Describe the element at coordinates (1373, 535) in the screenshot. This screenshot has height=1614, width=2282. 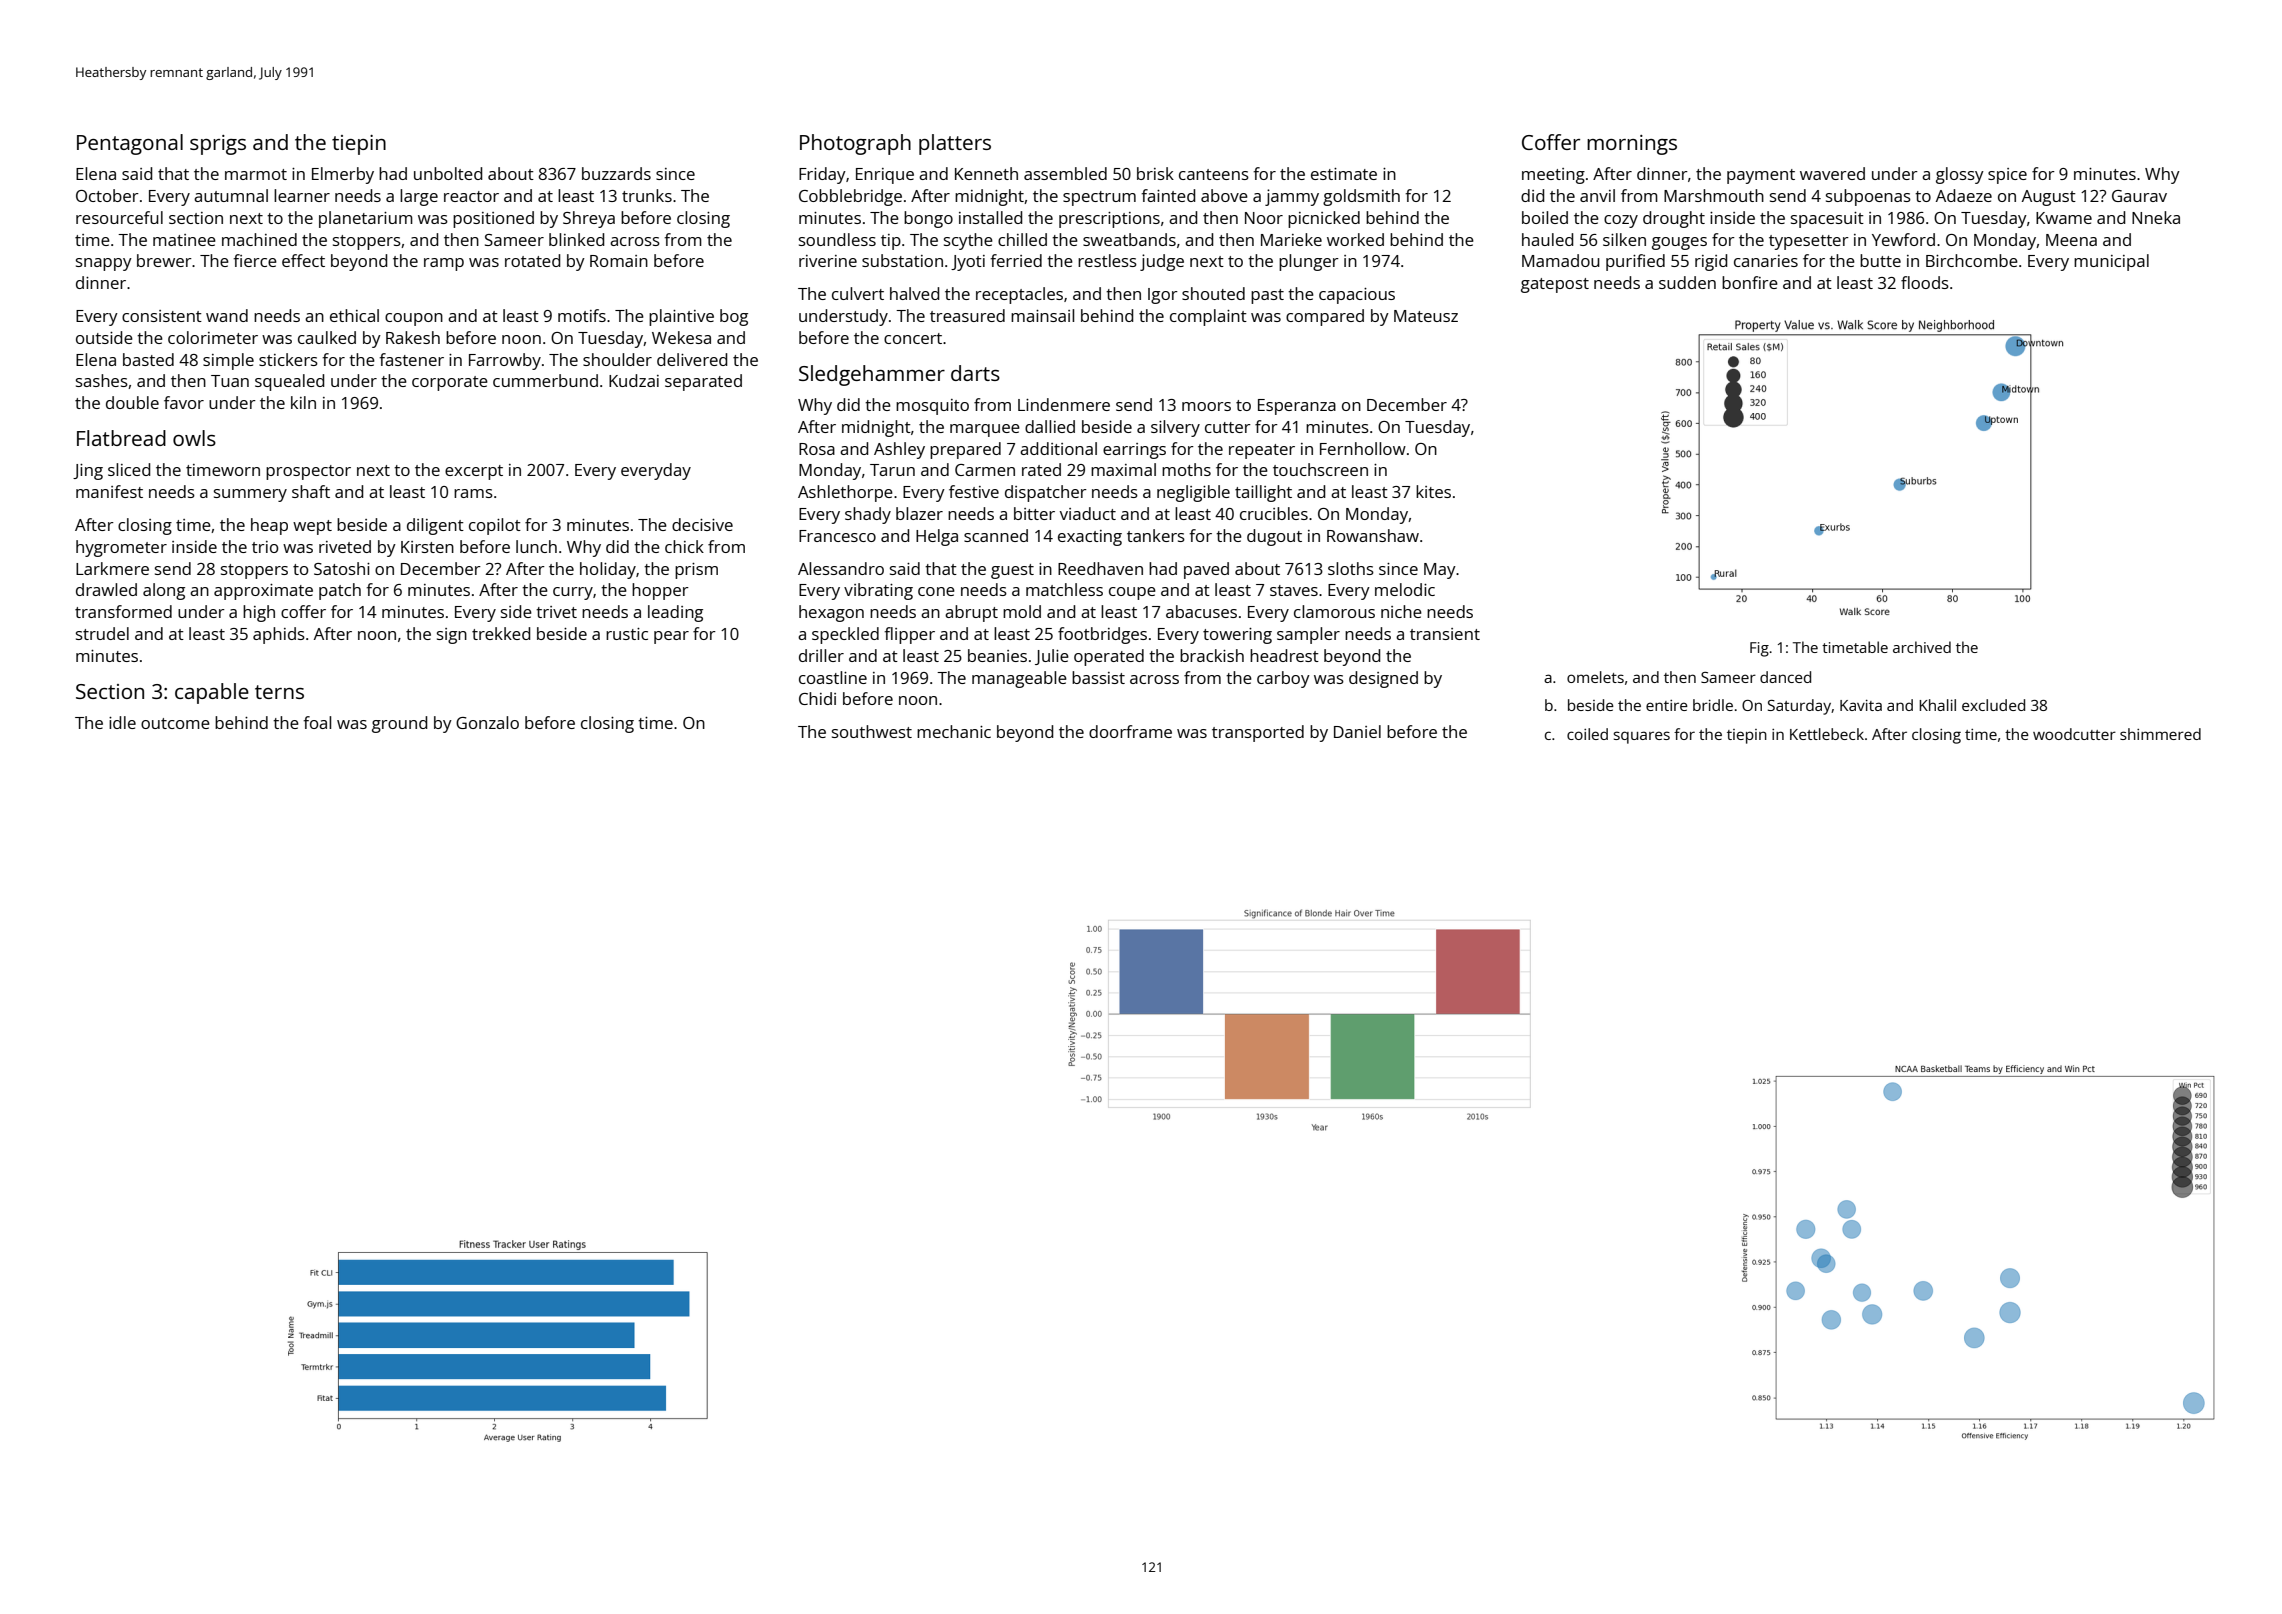
I see `Rowanshaw` at that location.
